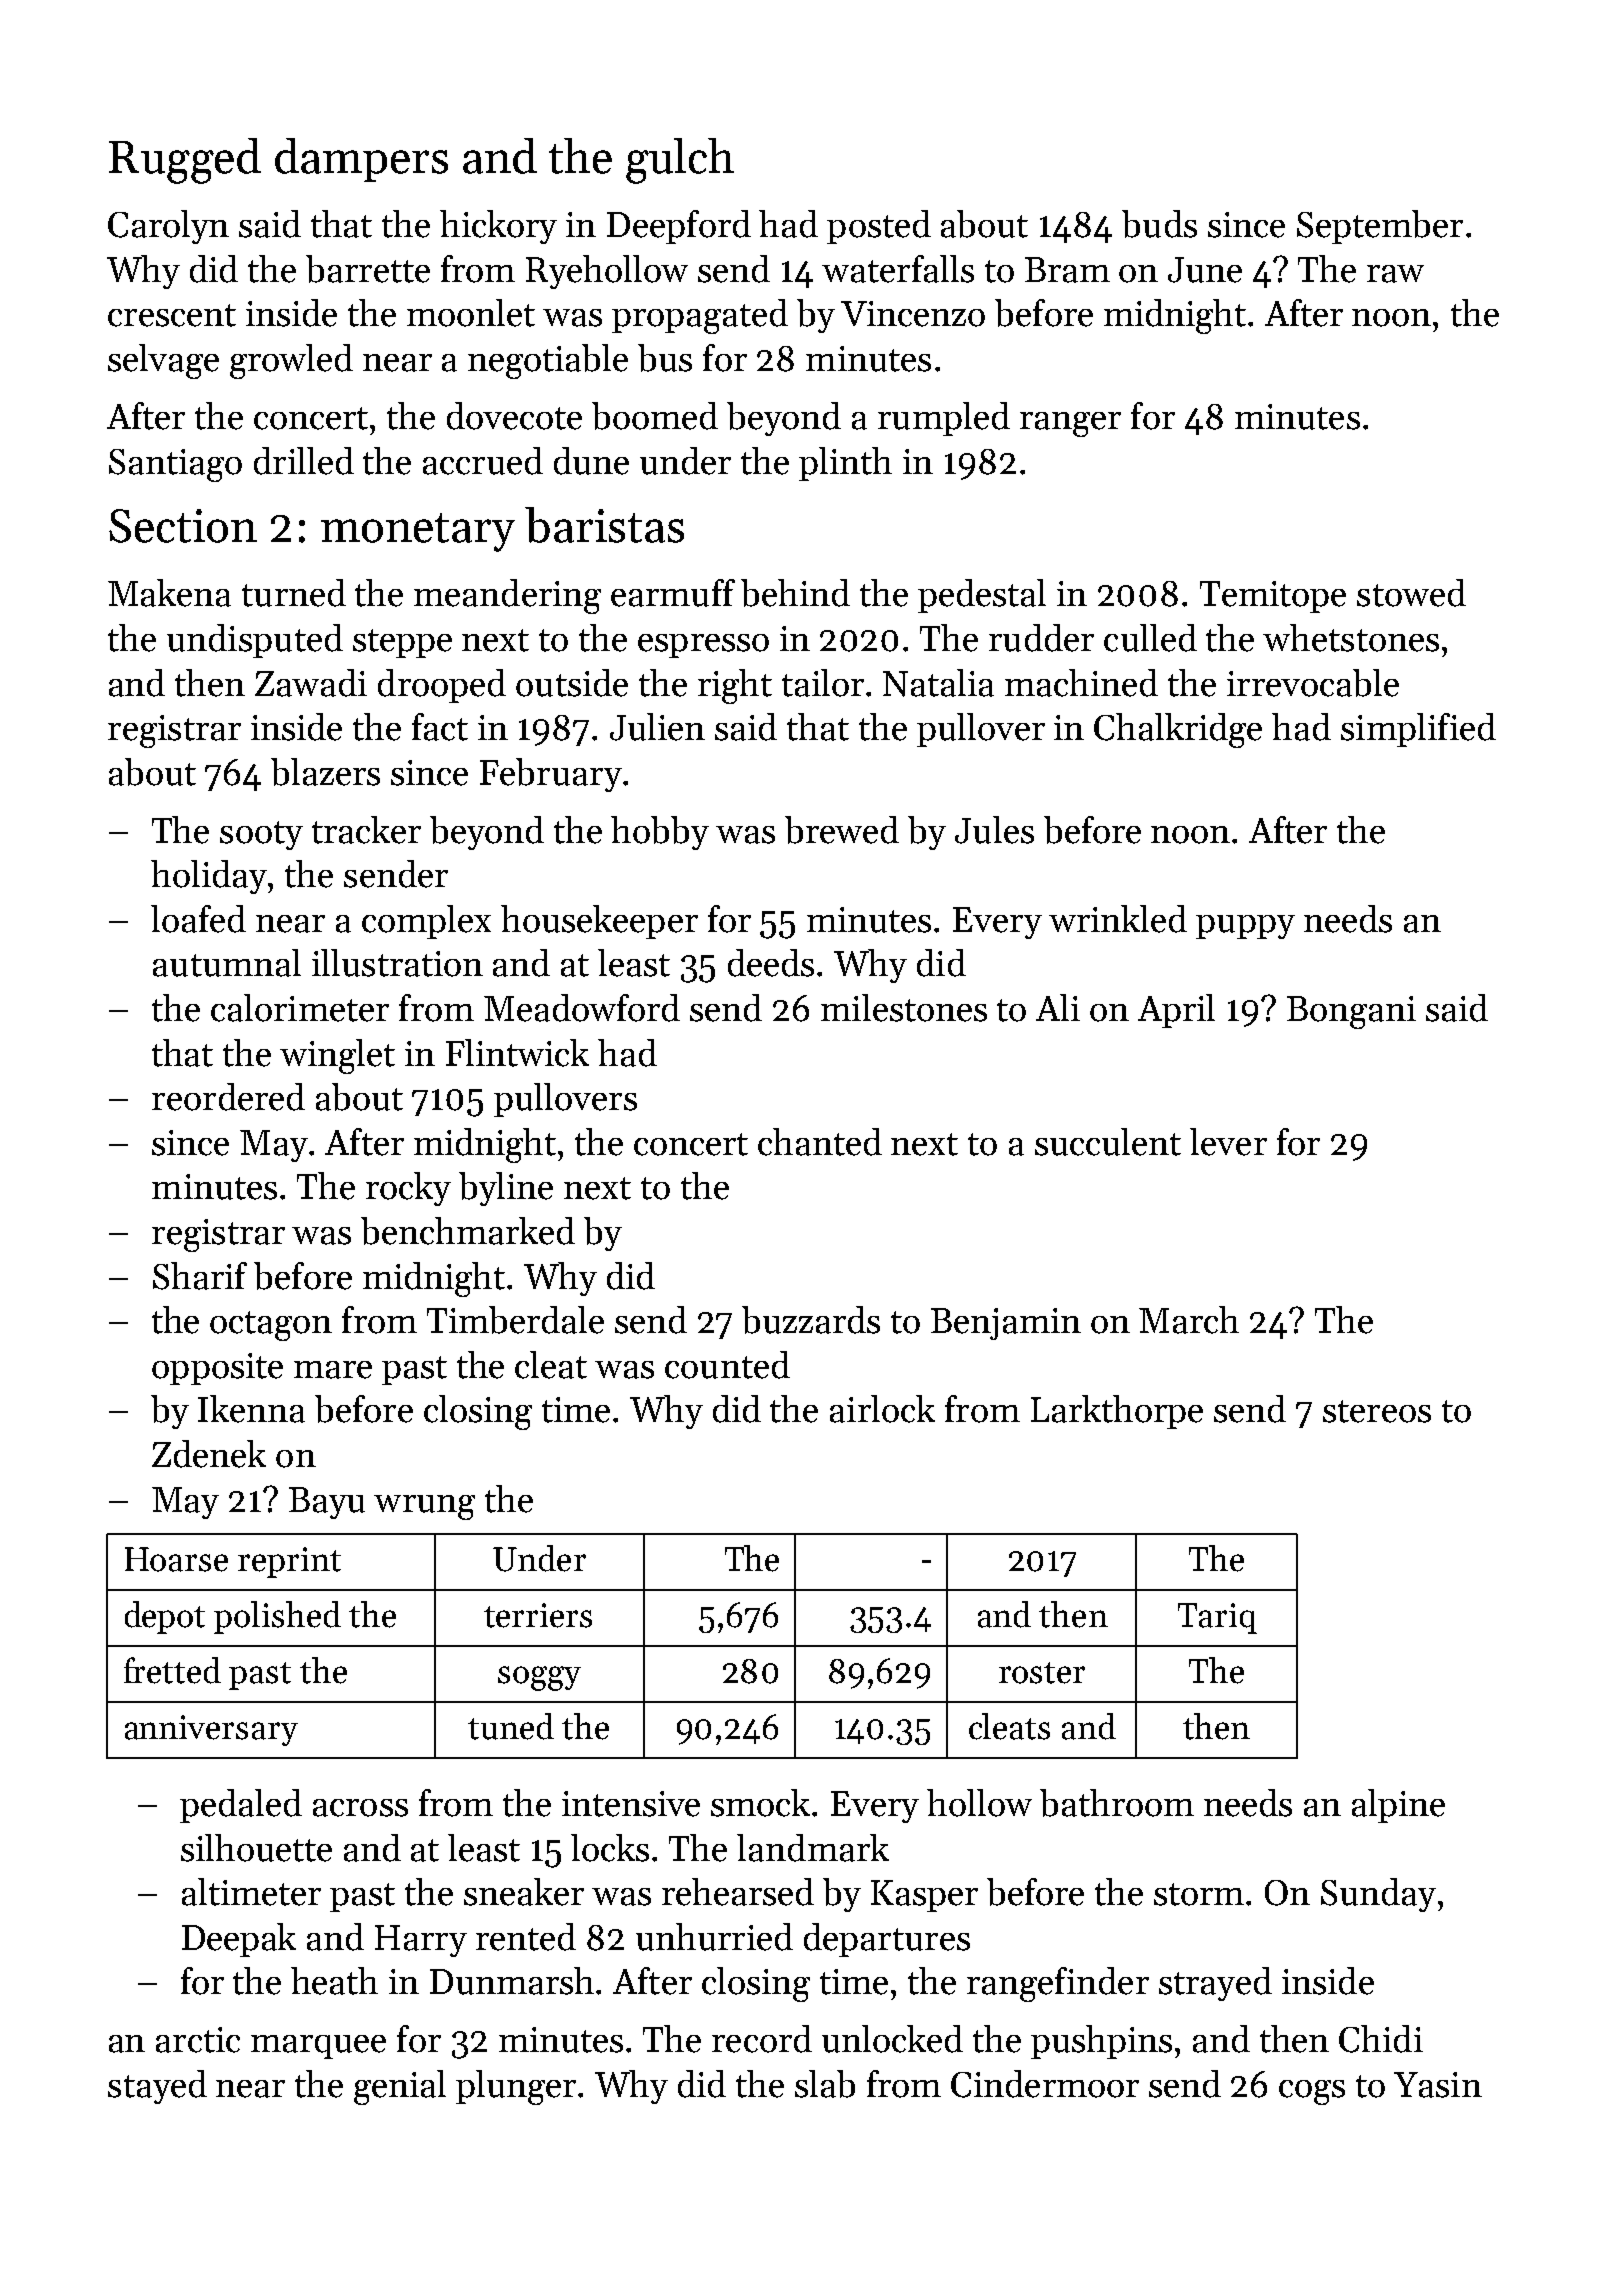 This document has height=2292, width=1620. I want to click on stayed, so click(157, 2087).
